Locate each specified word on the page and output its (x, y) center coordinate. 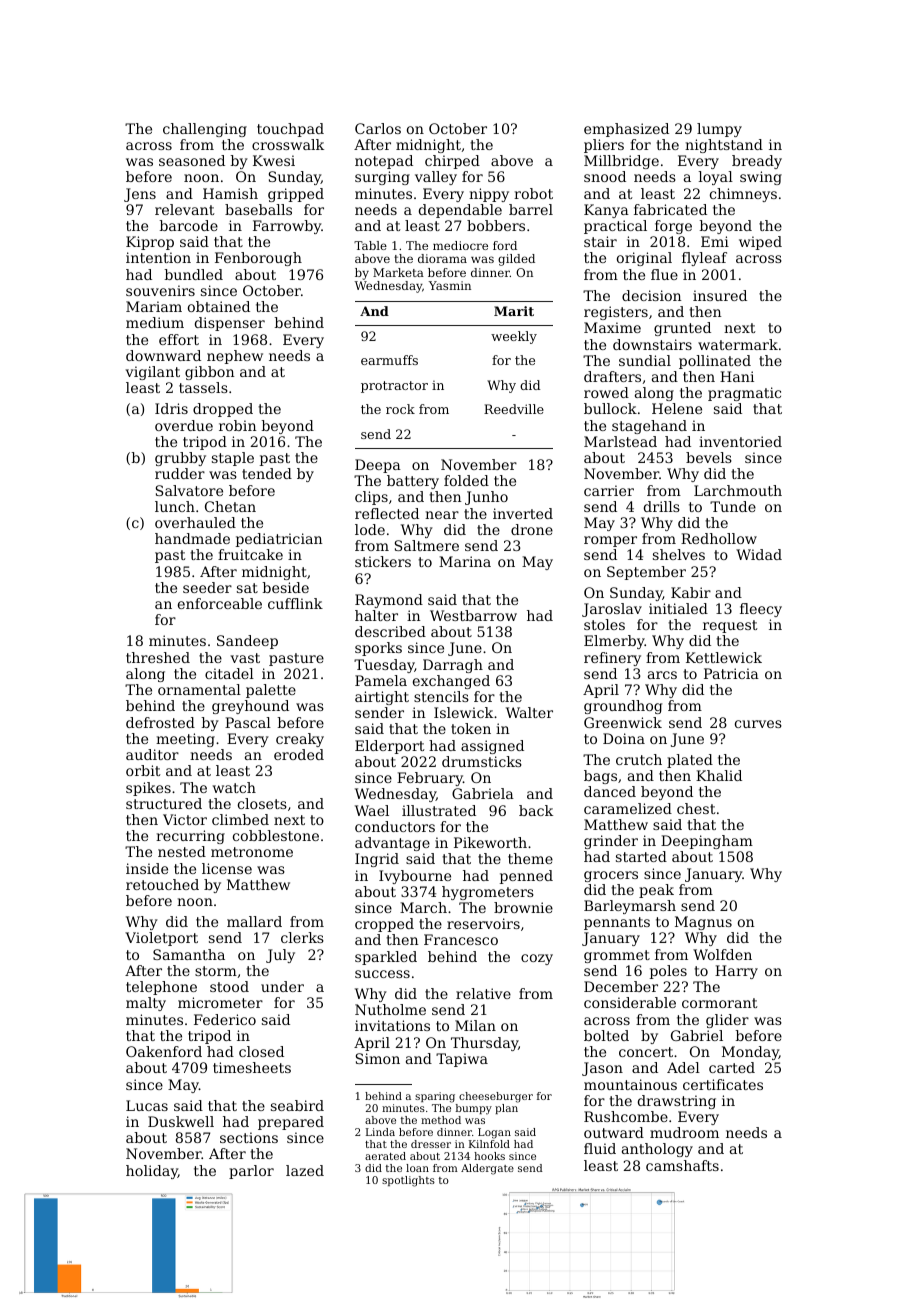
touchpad (290, 130)
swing (761, 178)
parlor (251, 1172)
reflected (387, 513)
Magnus (703, 923)
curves (758, 724)
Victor (185, 819)
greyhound (250, 707)
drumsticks (482, 761)
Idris (171, 408)
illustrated (439, 810)
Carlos (378, 128)
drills (662, 506)
